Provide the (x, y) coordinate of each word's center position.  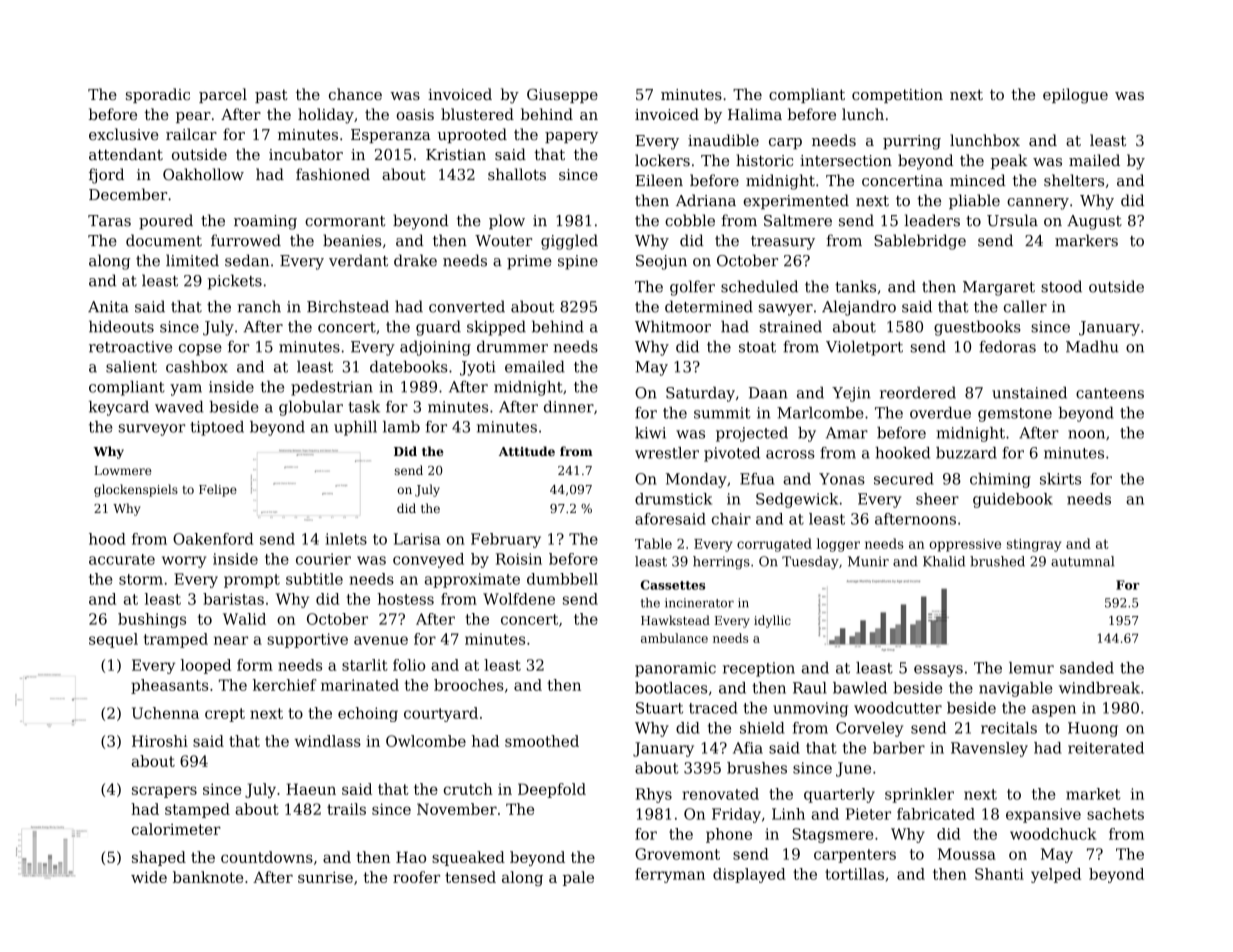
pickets (235, 282)
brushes (757, 768)
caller (1025, 306)
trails (346, 809)
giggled (569, 242)
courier (323, 559)
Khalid (944, 561)
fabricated (936, 814)
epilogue (1075, 96)
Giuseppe (562, 96)
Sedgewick (797, 500)
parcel (223, 95)
